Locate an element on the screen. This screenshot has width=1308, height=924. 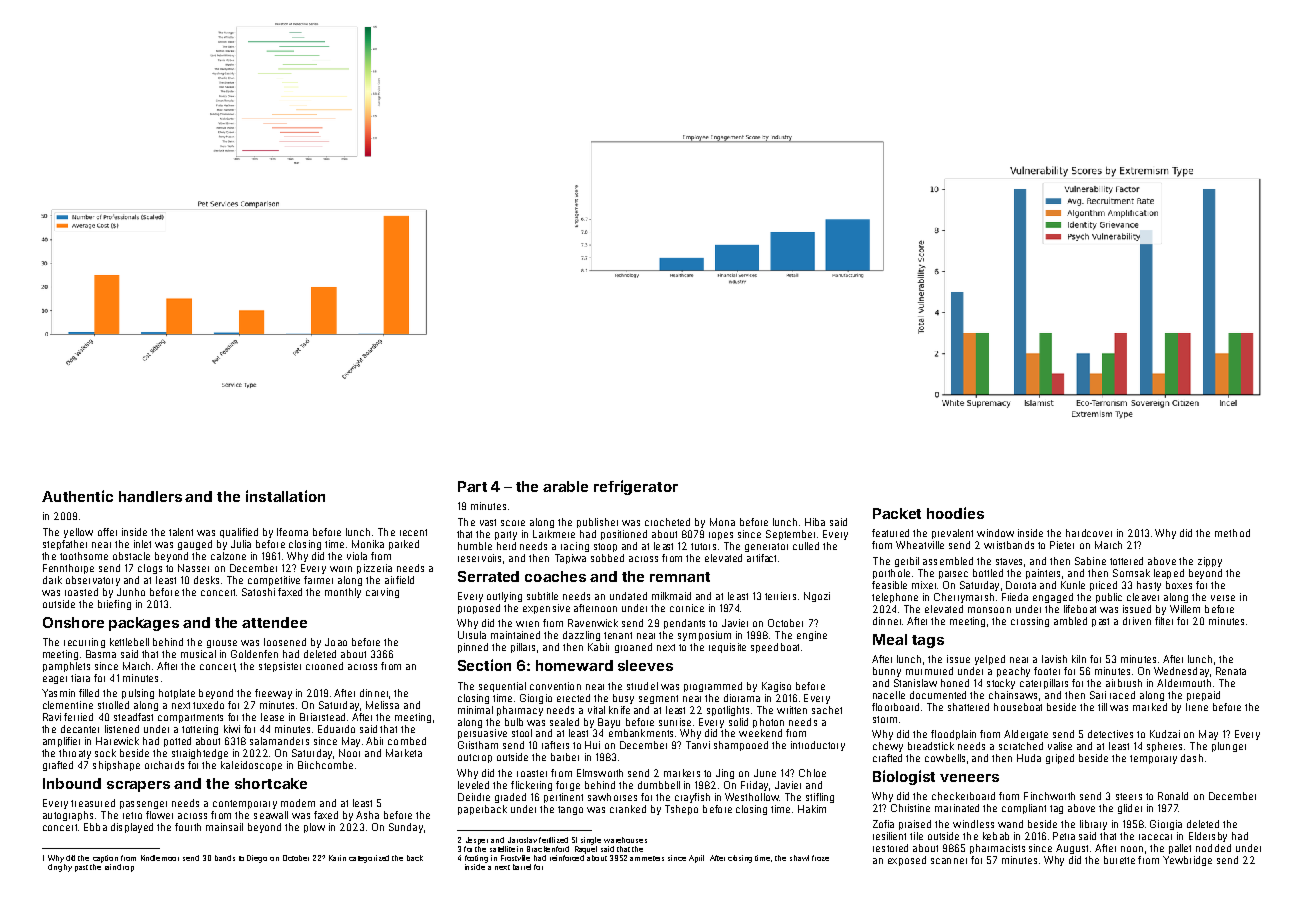
freeway is located at coordinates (273, 694).
